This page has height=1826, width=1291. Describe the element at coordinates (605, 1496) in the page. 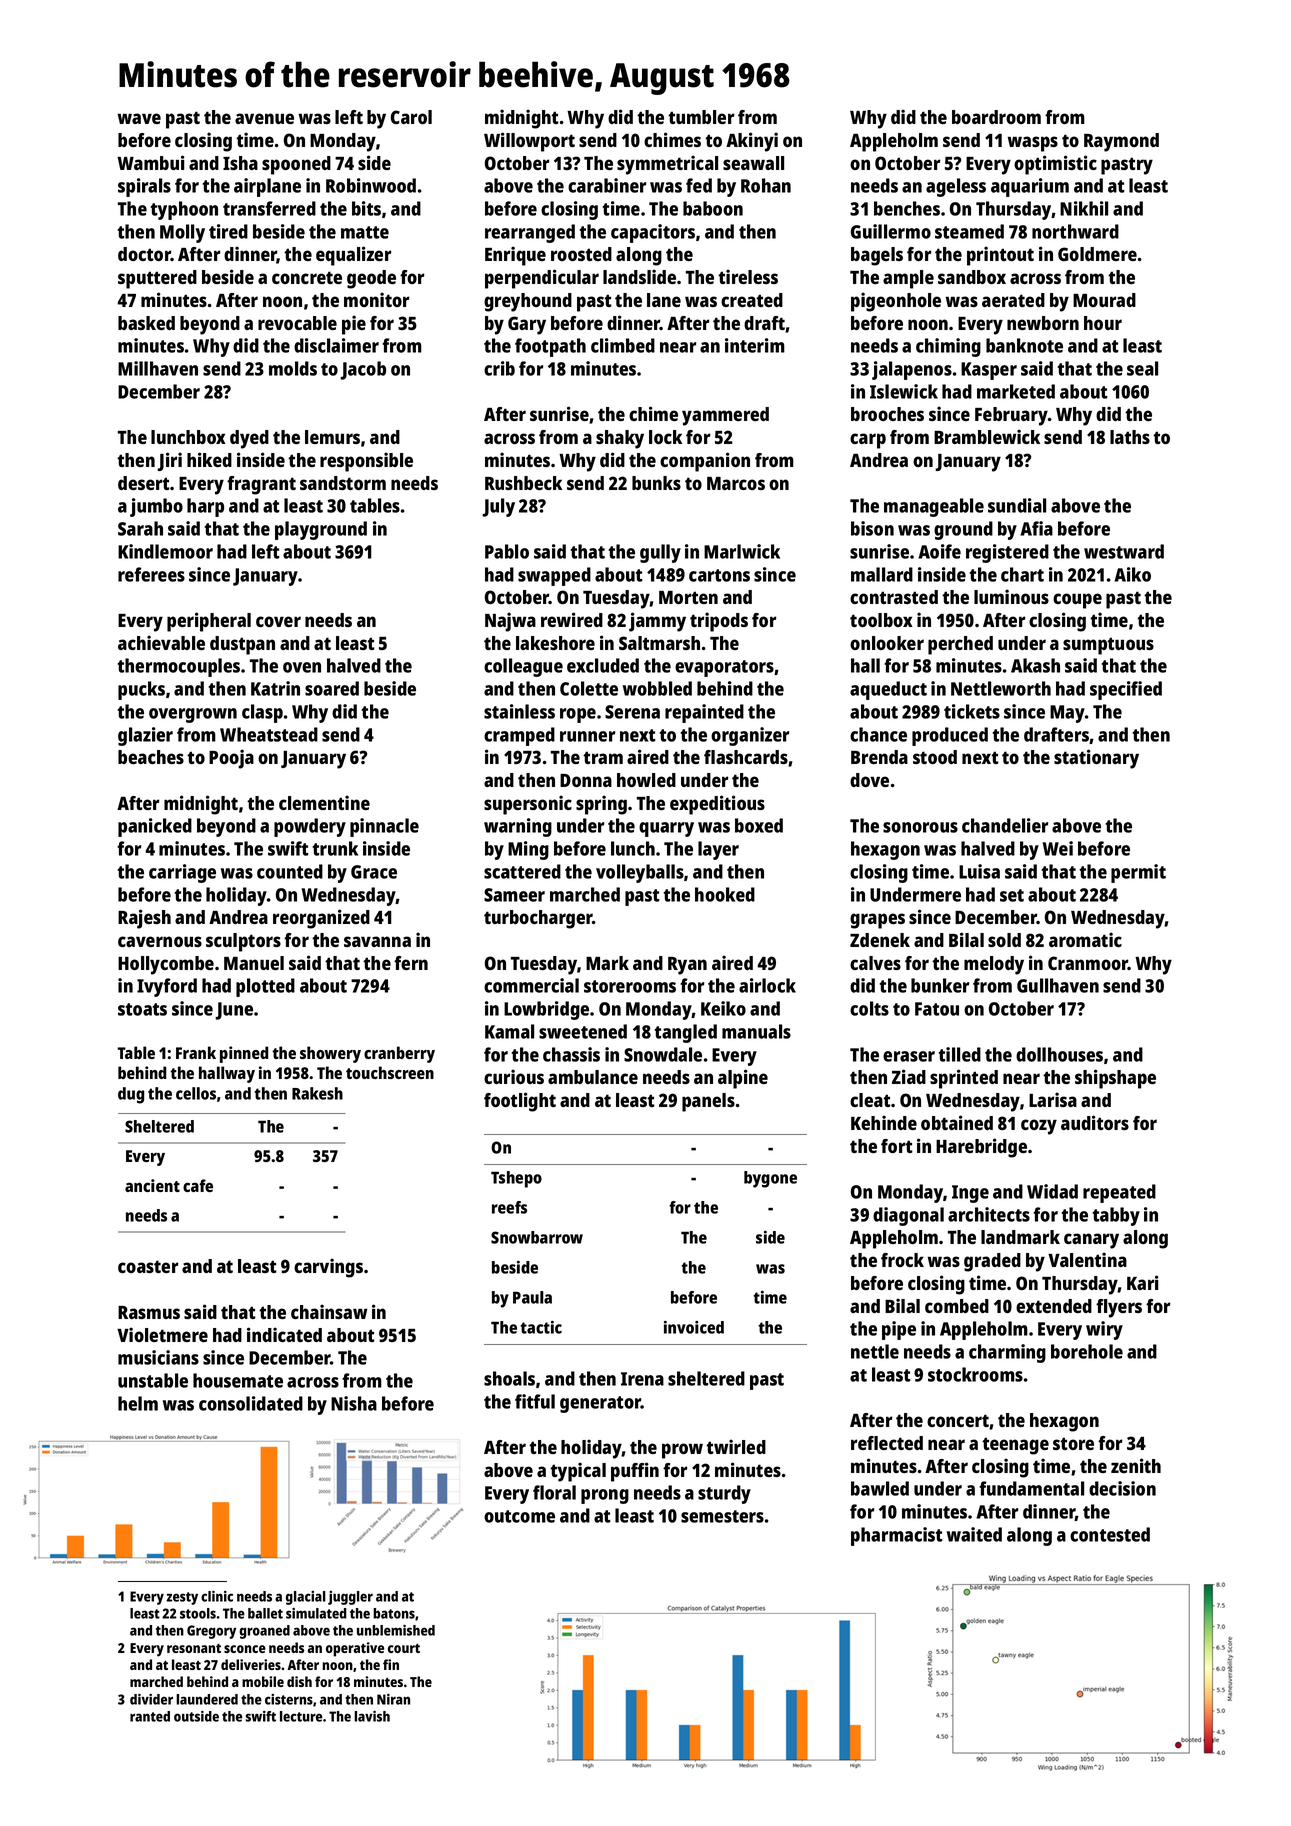

I see `prong` at that location.
